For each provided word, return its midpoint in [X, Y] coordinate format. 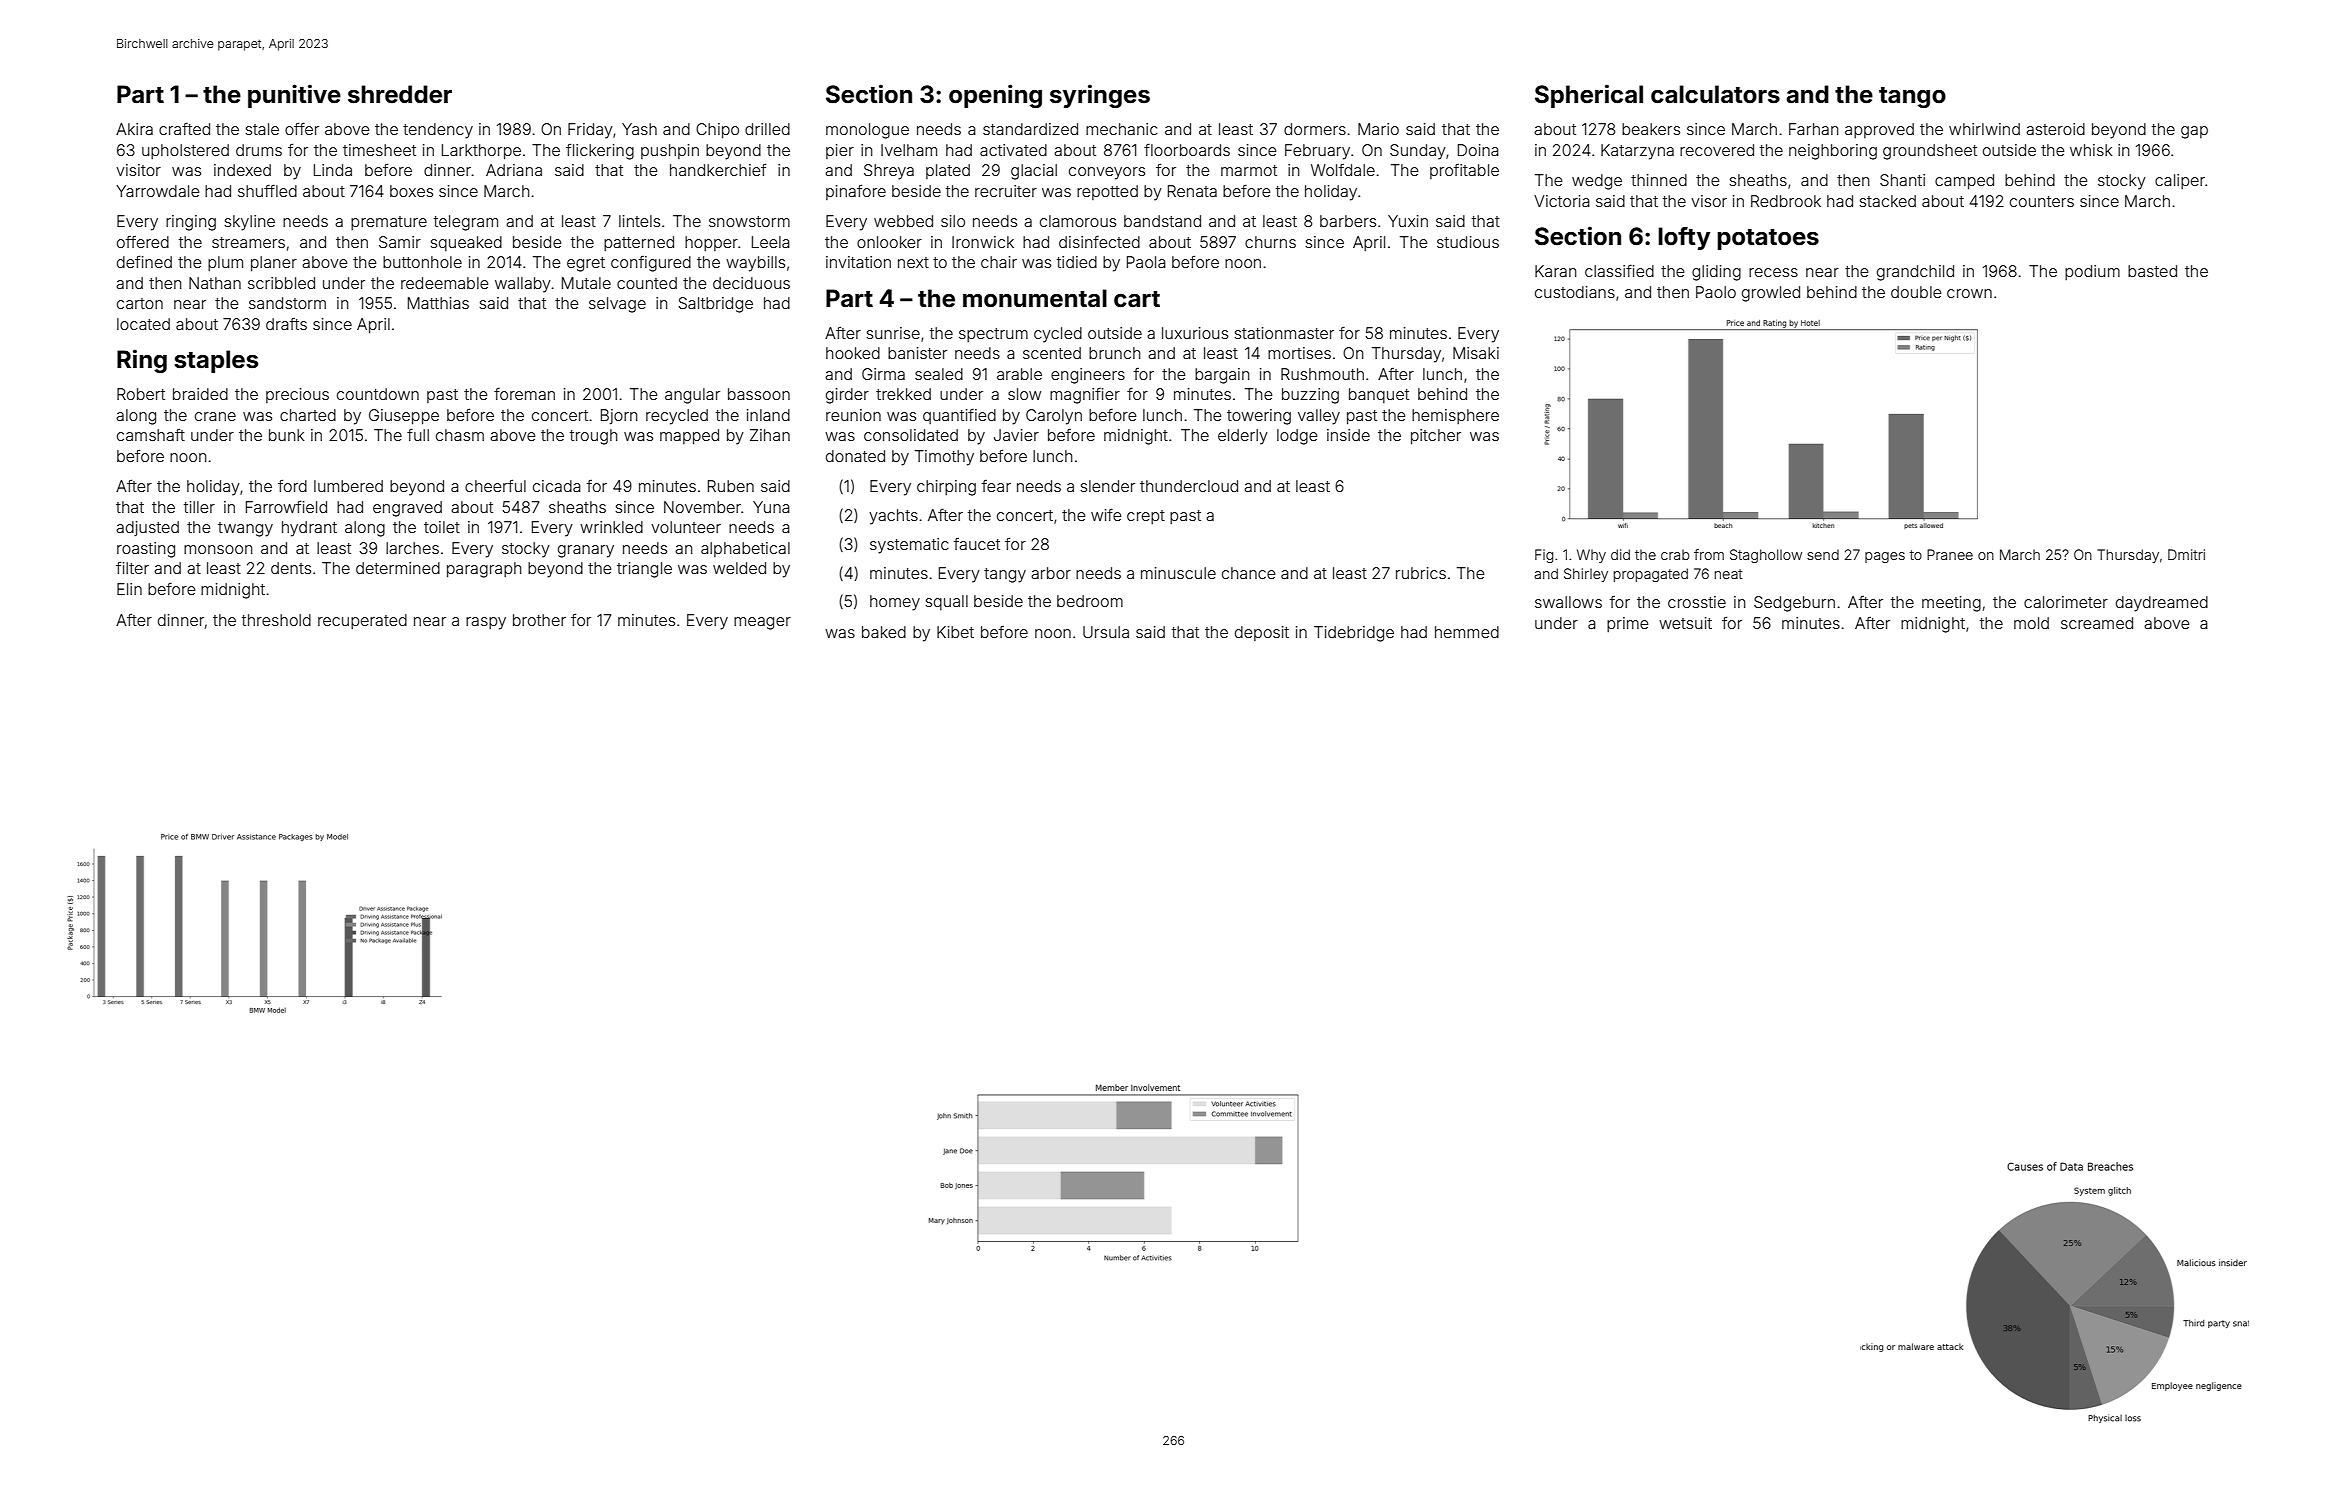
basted [2152, 271]
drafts [286, 324]
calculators [1715, 94]
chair [999, 262]
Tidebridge [1354, 634]
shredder [400, 94]
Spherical [1589, 96]
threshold [276, 620]
